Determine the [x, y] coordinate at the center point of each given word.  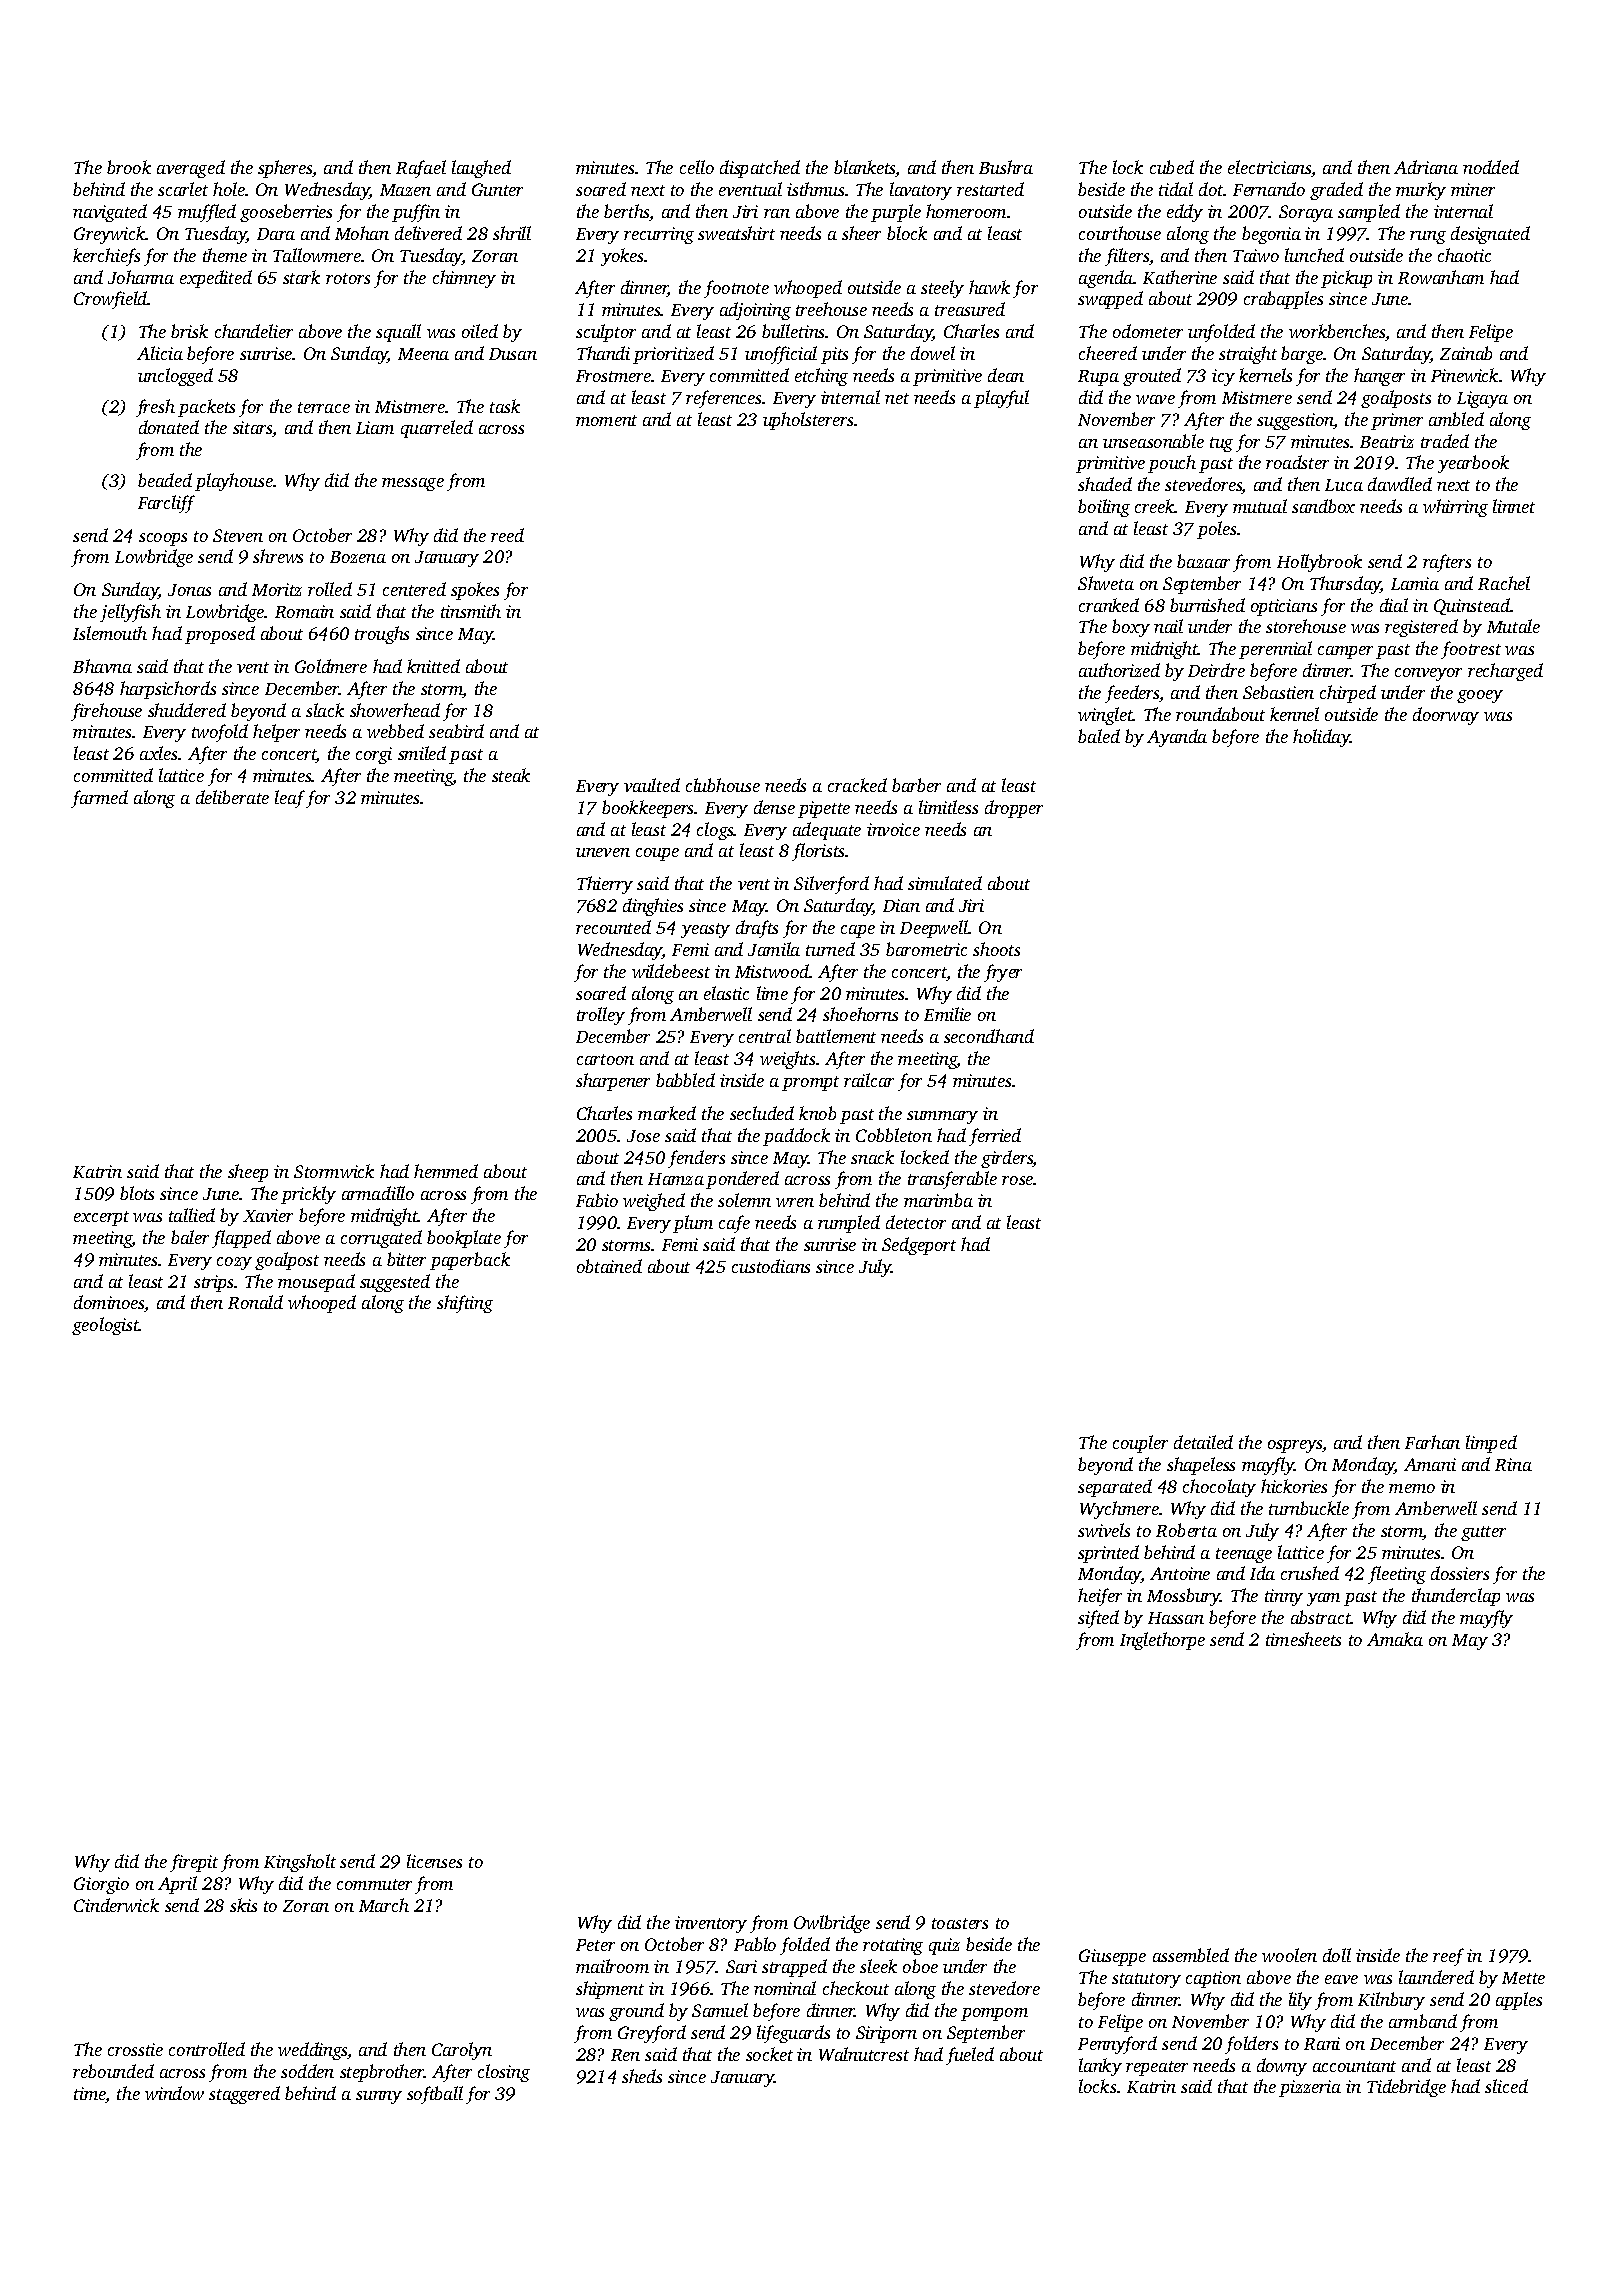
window [174, 2093]
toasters [960, 1923]
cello [697, 167]
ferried [995, 1137]
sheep [248, 1173]
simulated [945, 883]
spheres [285, 169]
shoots [996, 949]
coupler [1140, 1444]
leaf [290, 799]
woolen [1289, 1955]
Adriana [1426, 167]
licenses [434, 1861]
